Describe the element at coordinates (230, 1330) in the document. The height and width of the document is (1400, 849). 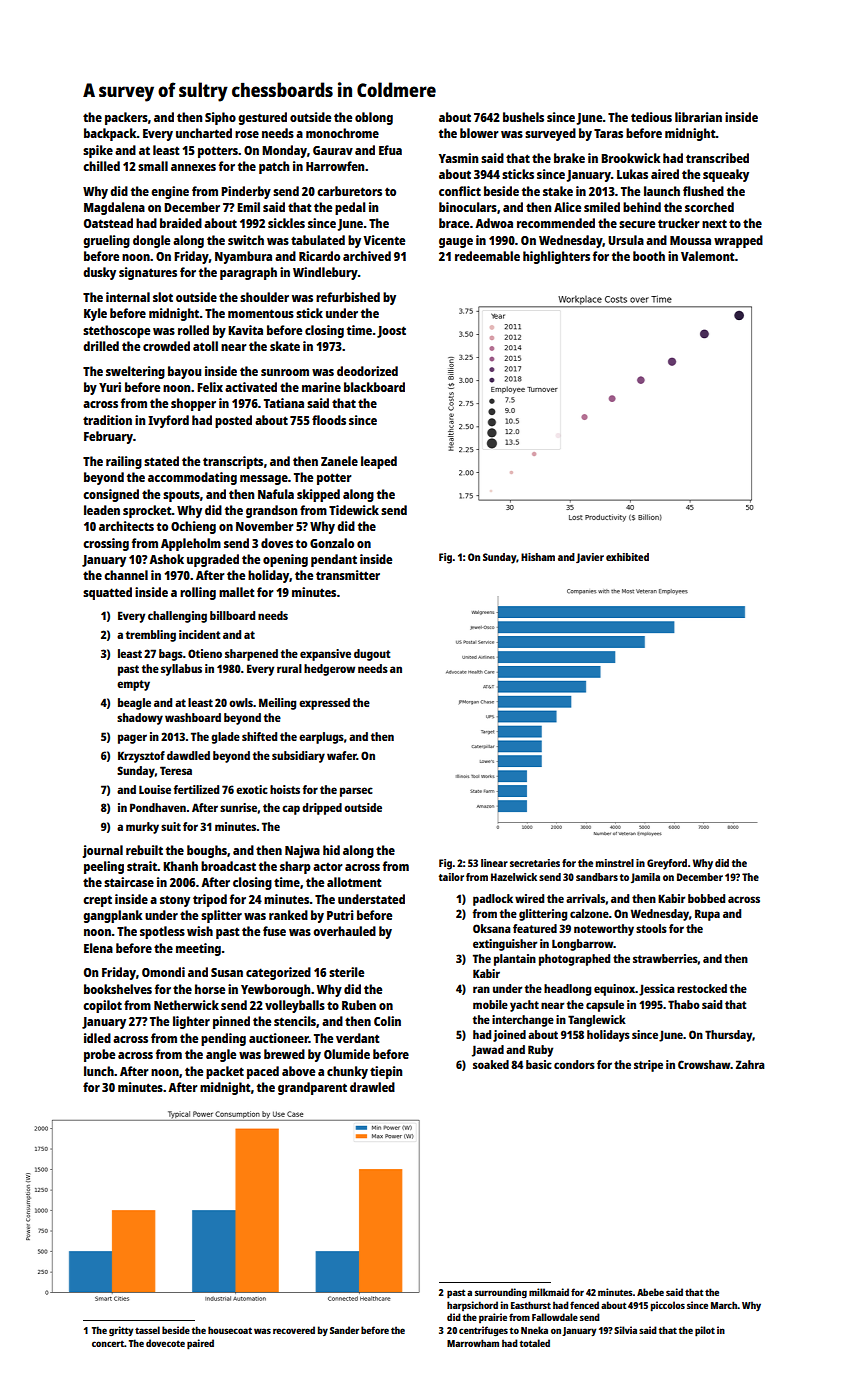
I see `housecoat` at that location.
